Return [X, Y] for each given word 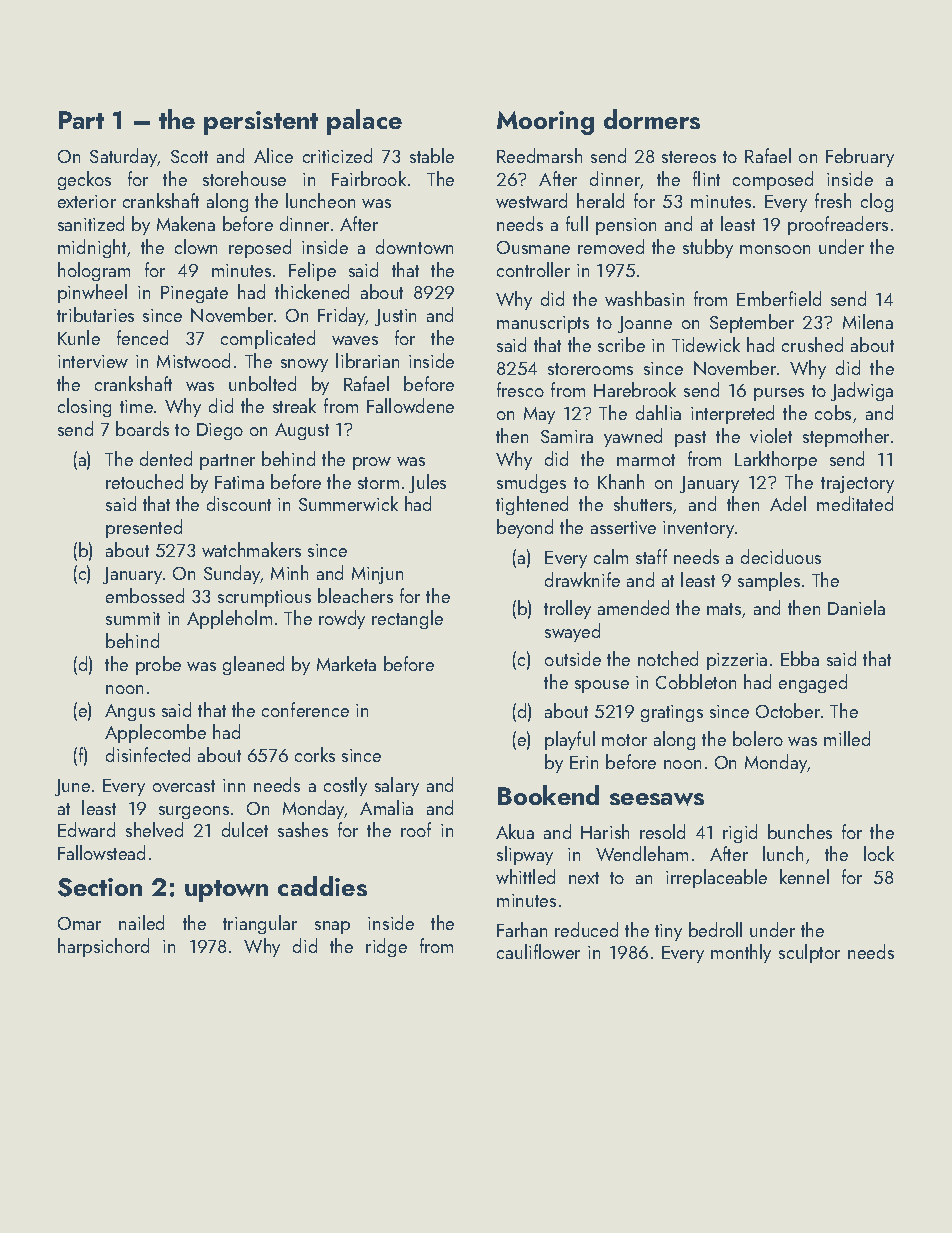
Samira [567, 436]
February [860, 157]
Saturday [124, 157]
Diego [220, 431]
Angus [130, 712]
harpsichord [103, 947]
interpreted [732, 414]
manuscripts [543, 324]
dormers [652, 119]
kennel [804, 876]
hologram [94, 271]
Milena [868, 321]
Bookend [548, 795]
